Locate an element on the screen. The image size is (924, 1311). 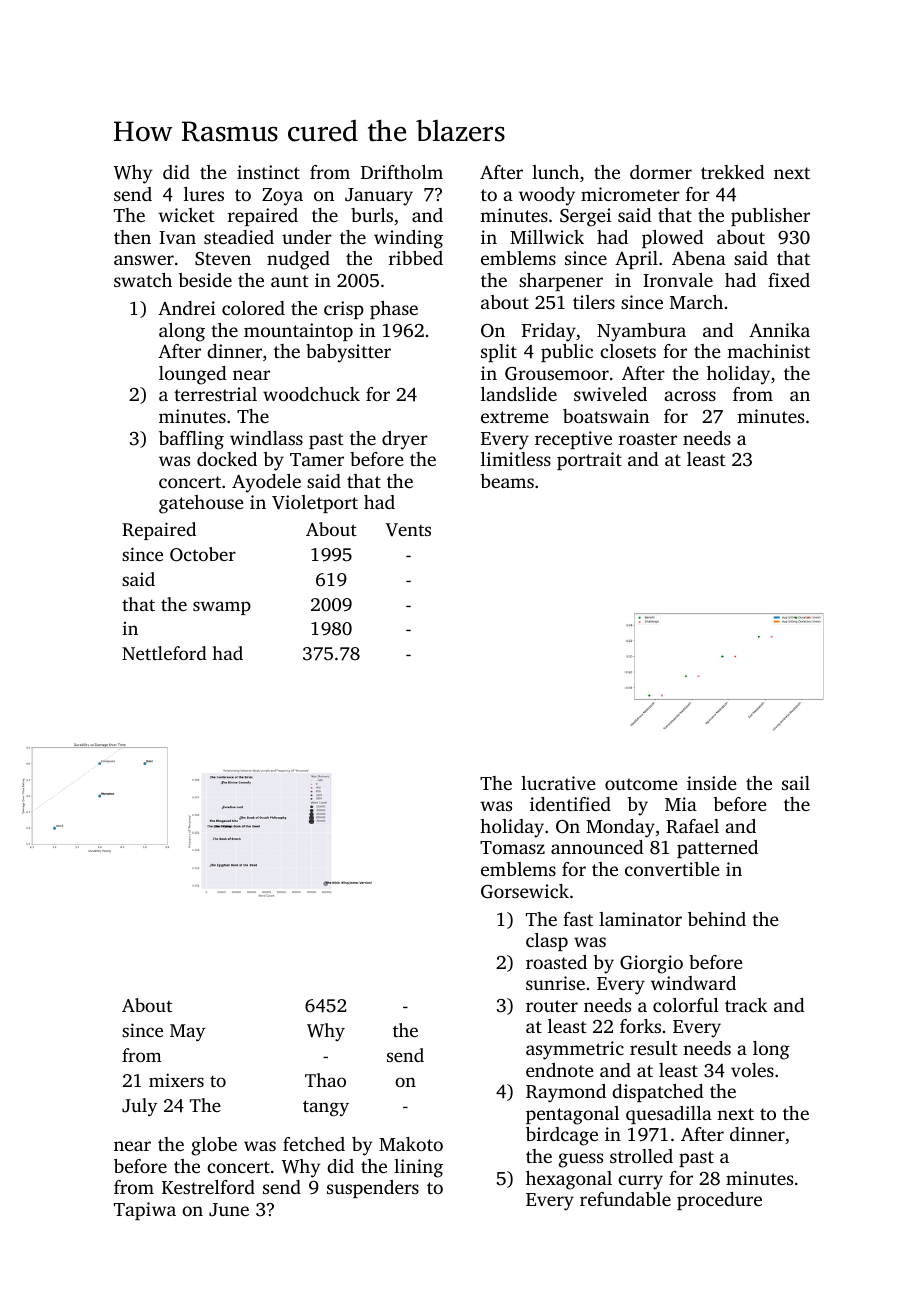
Tomasz is located at coordinates (512, 847).
